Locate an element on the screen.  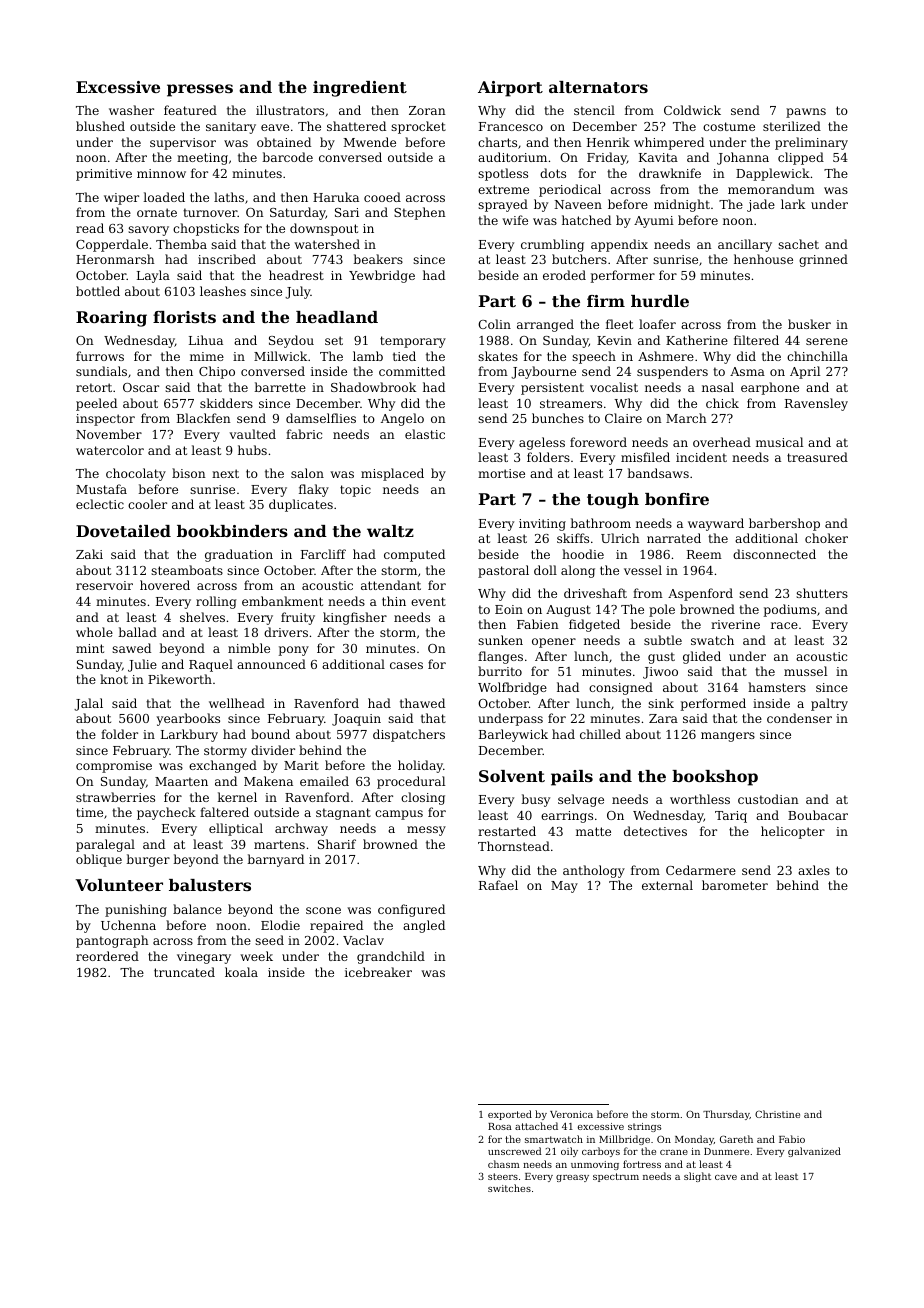
jade is located at coordinates (761, 205).
